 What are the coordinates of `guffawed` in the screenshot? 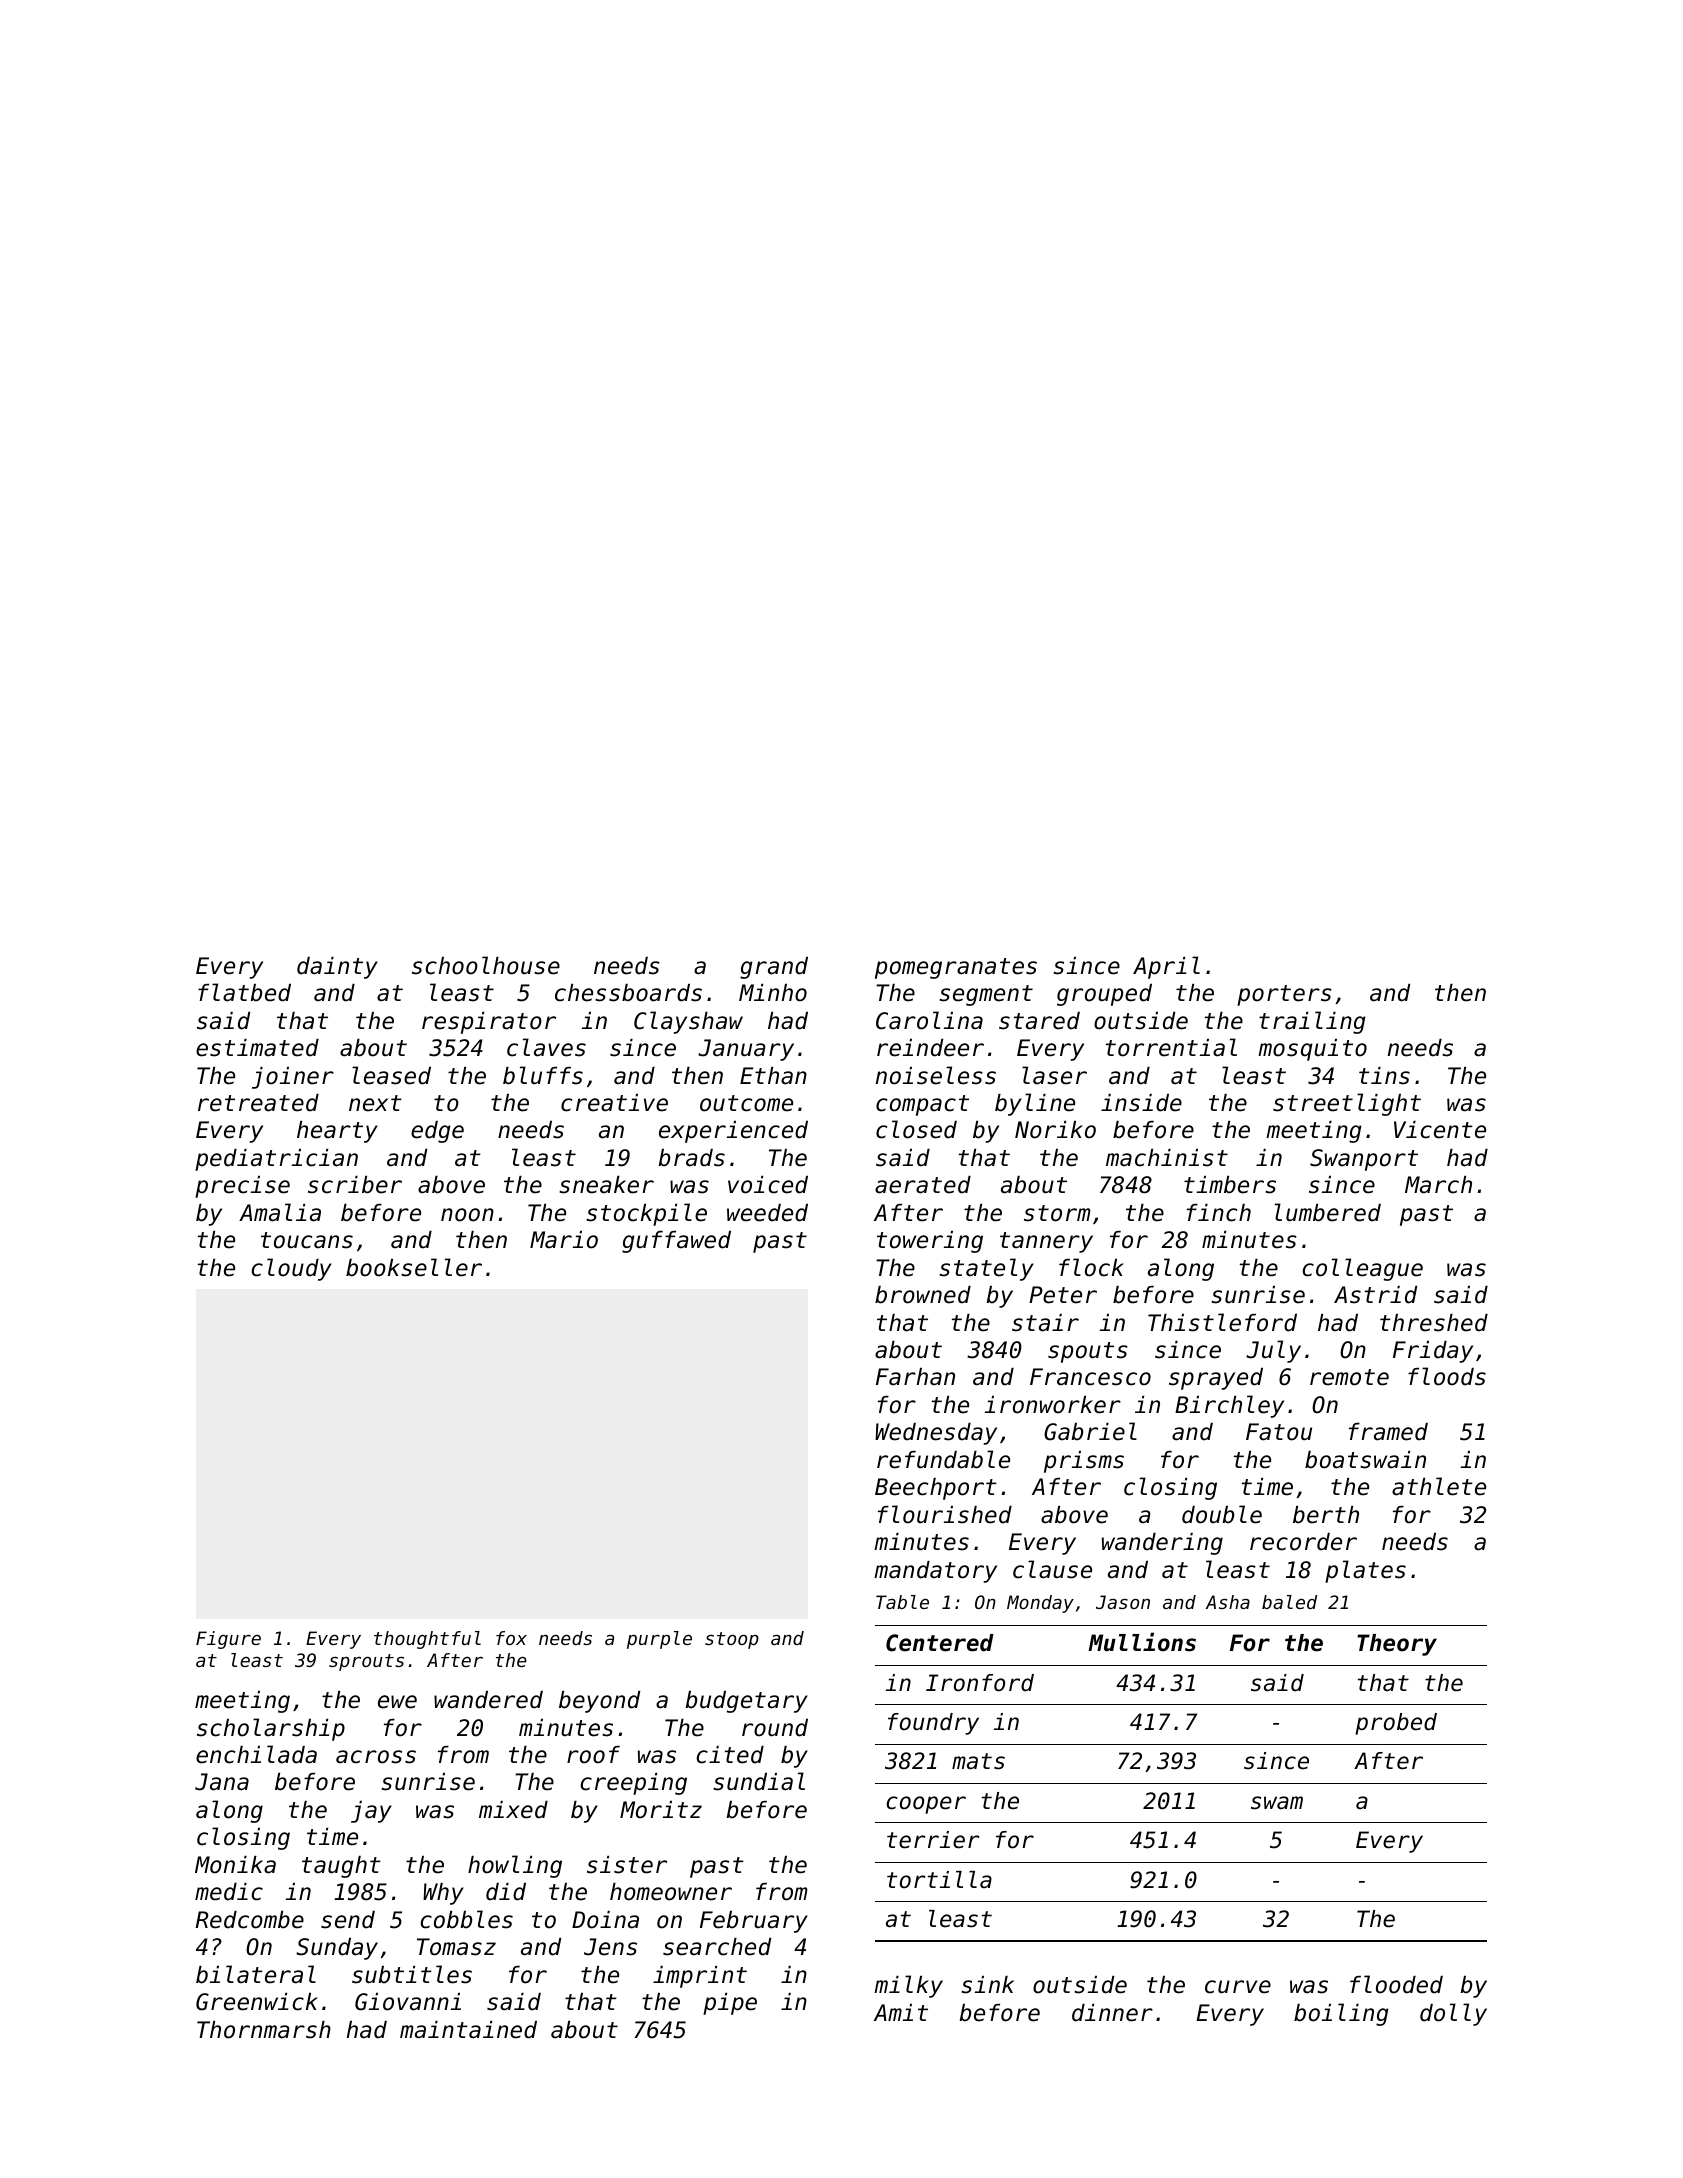 It's located at (676, 1242).
